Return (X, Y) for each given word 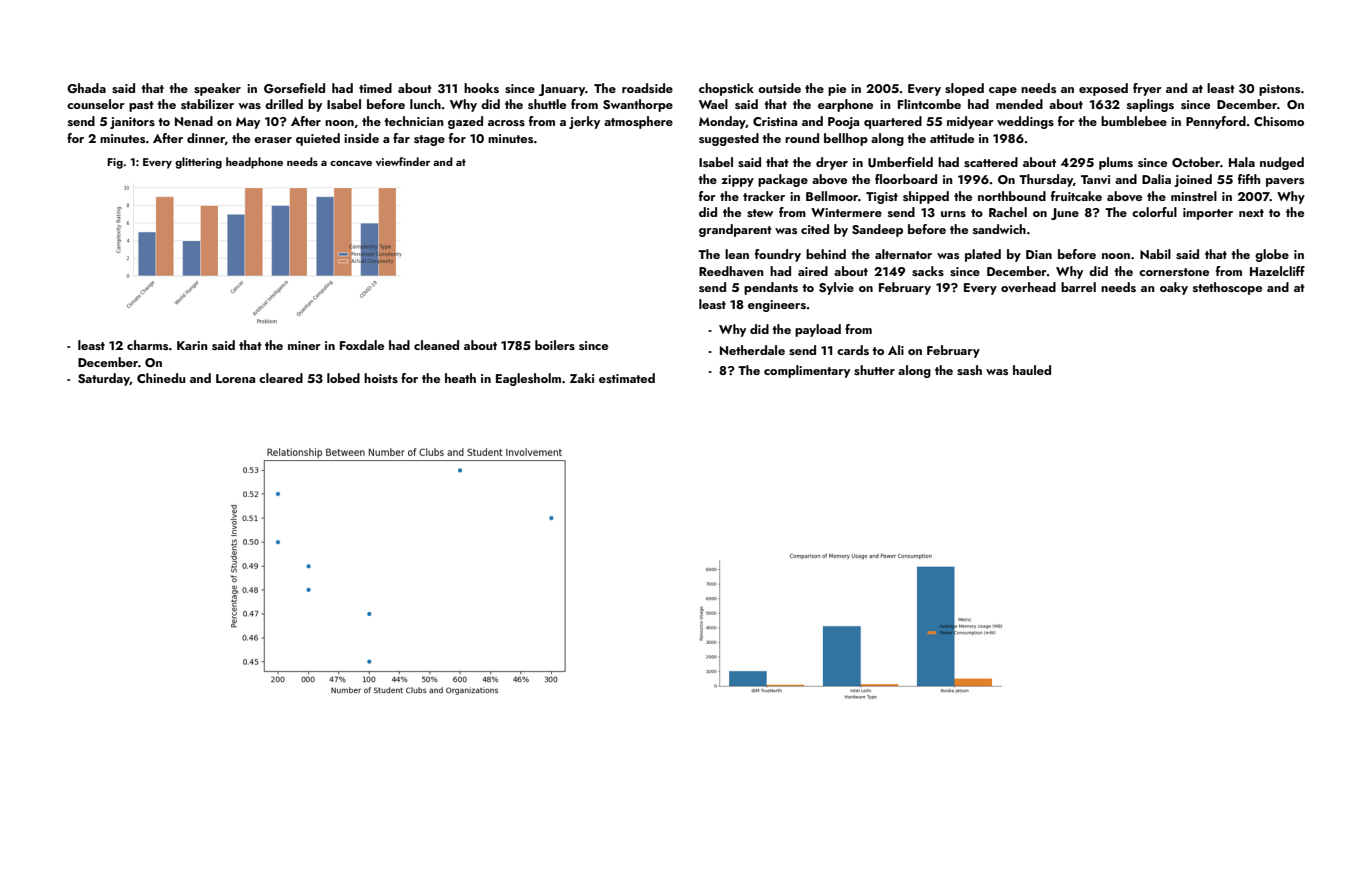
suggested (729, 139)
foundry (778, 255)
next (1251, 213)
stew (760, 213)
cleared (281, 378)
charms (147, 345)
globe (1272, 255)
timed (375, 88)
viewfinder (403, 161)
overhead (1028, 287)
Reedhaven (731, 271)
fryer (1147, 89)
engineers (777, 306)
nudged (1282, 163)
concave (351, 163)
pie (837, 90)
